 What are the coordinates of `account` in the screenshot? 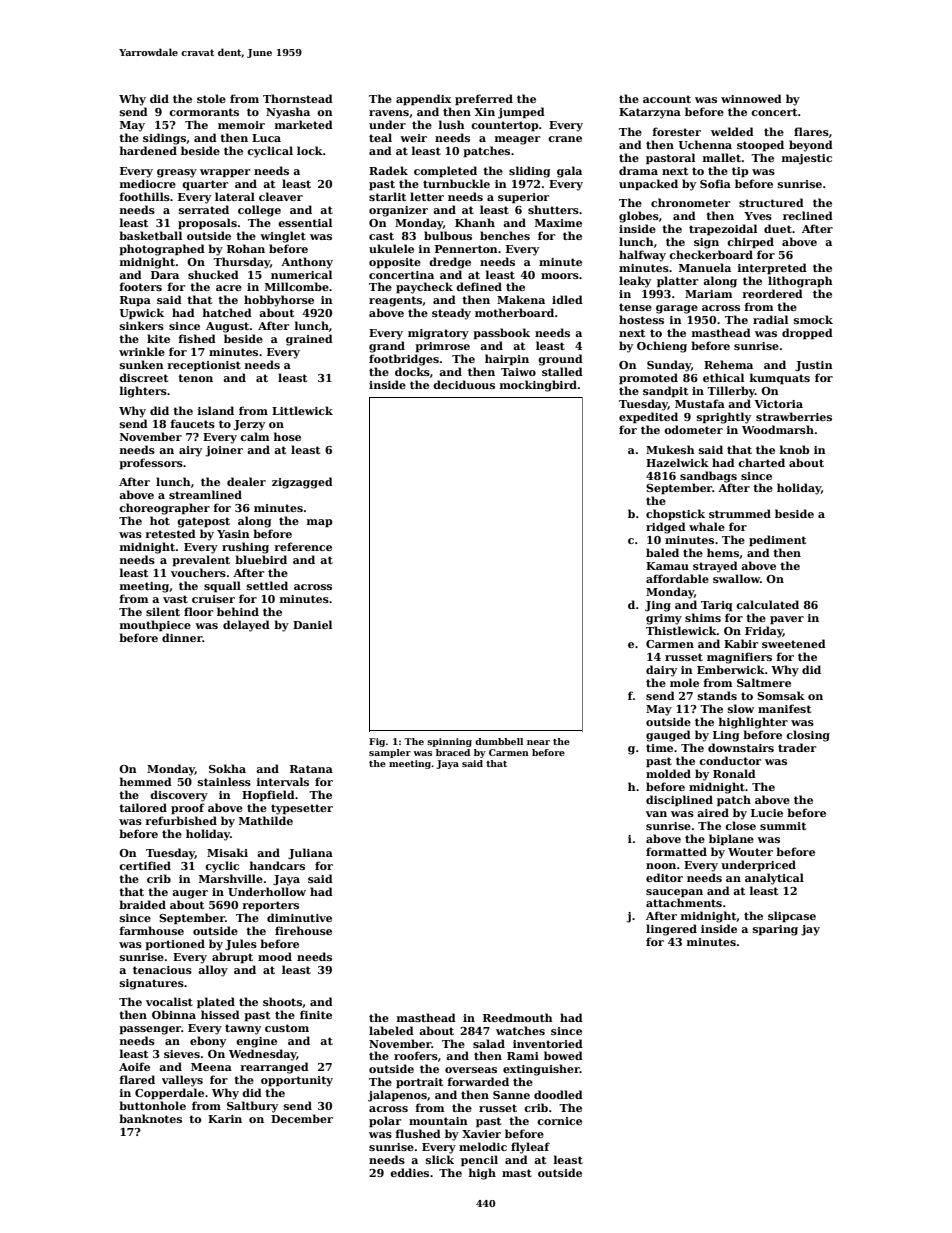 It's located at (667, 99).
